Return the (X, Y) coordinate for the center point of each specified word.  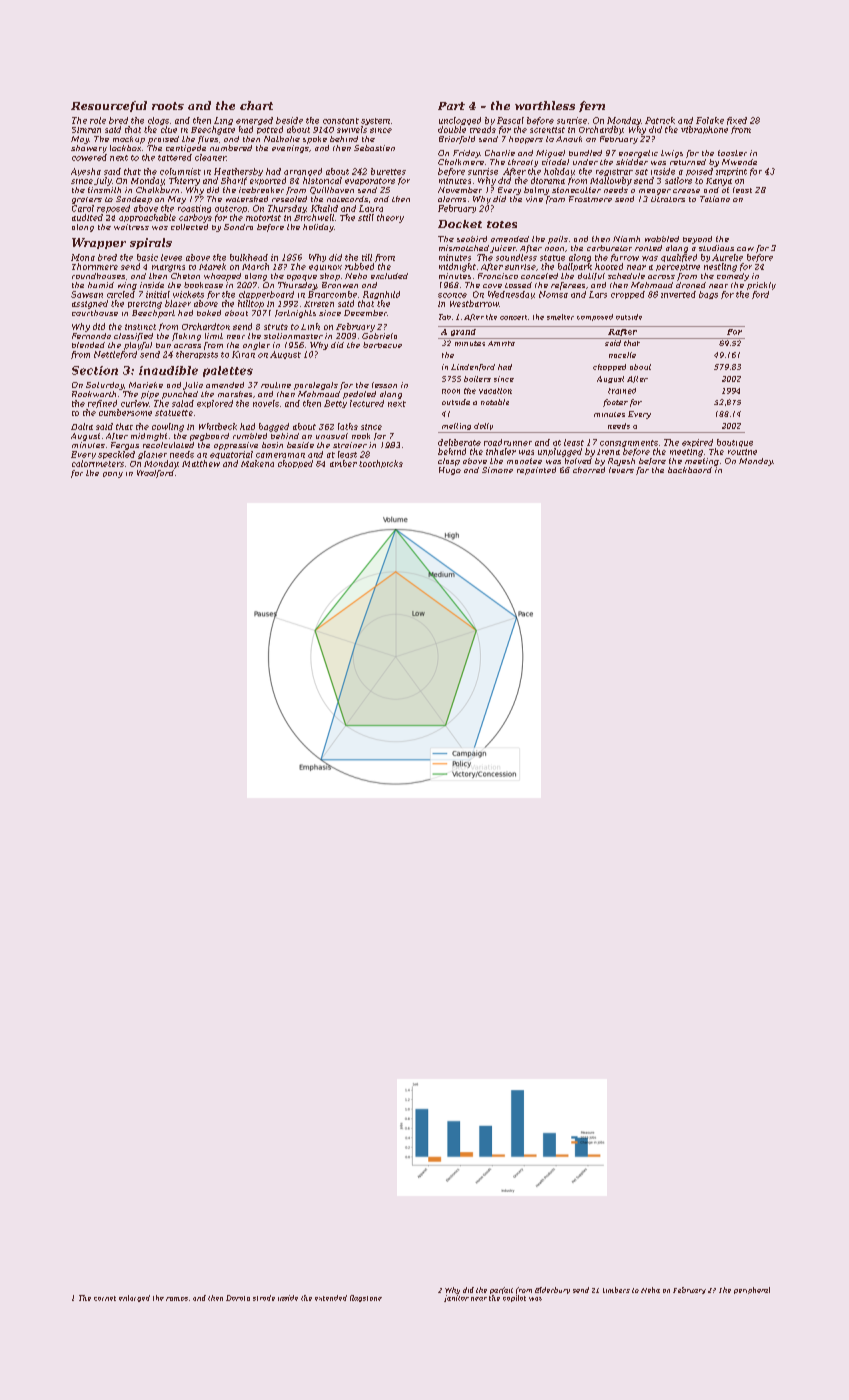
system (375, 121)
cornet (105, 1298)
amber (343, 463)
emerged (254, 121)
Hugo (450, 471)
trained (622, 391)
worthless (545, 105)
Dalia (82, 426)
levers (621, 470)
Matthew (201, 463)
